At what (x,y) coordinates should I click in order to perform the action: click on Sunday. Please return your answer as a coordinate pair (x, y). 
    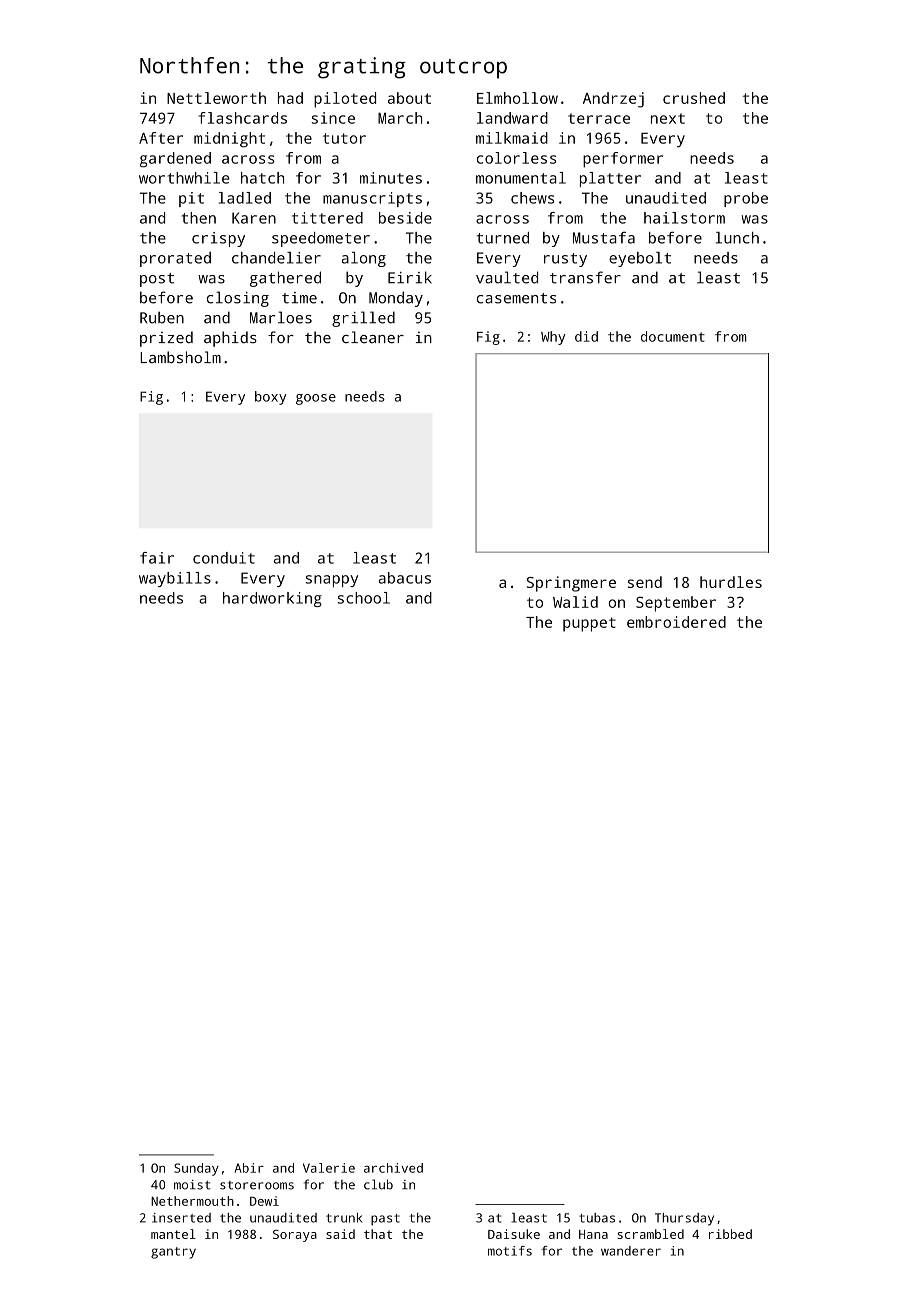
    Looking at the image, I should click on (196, 1169).
